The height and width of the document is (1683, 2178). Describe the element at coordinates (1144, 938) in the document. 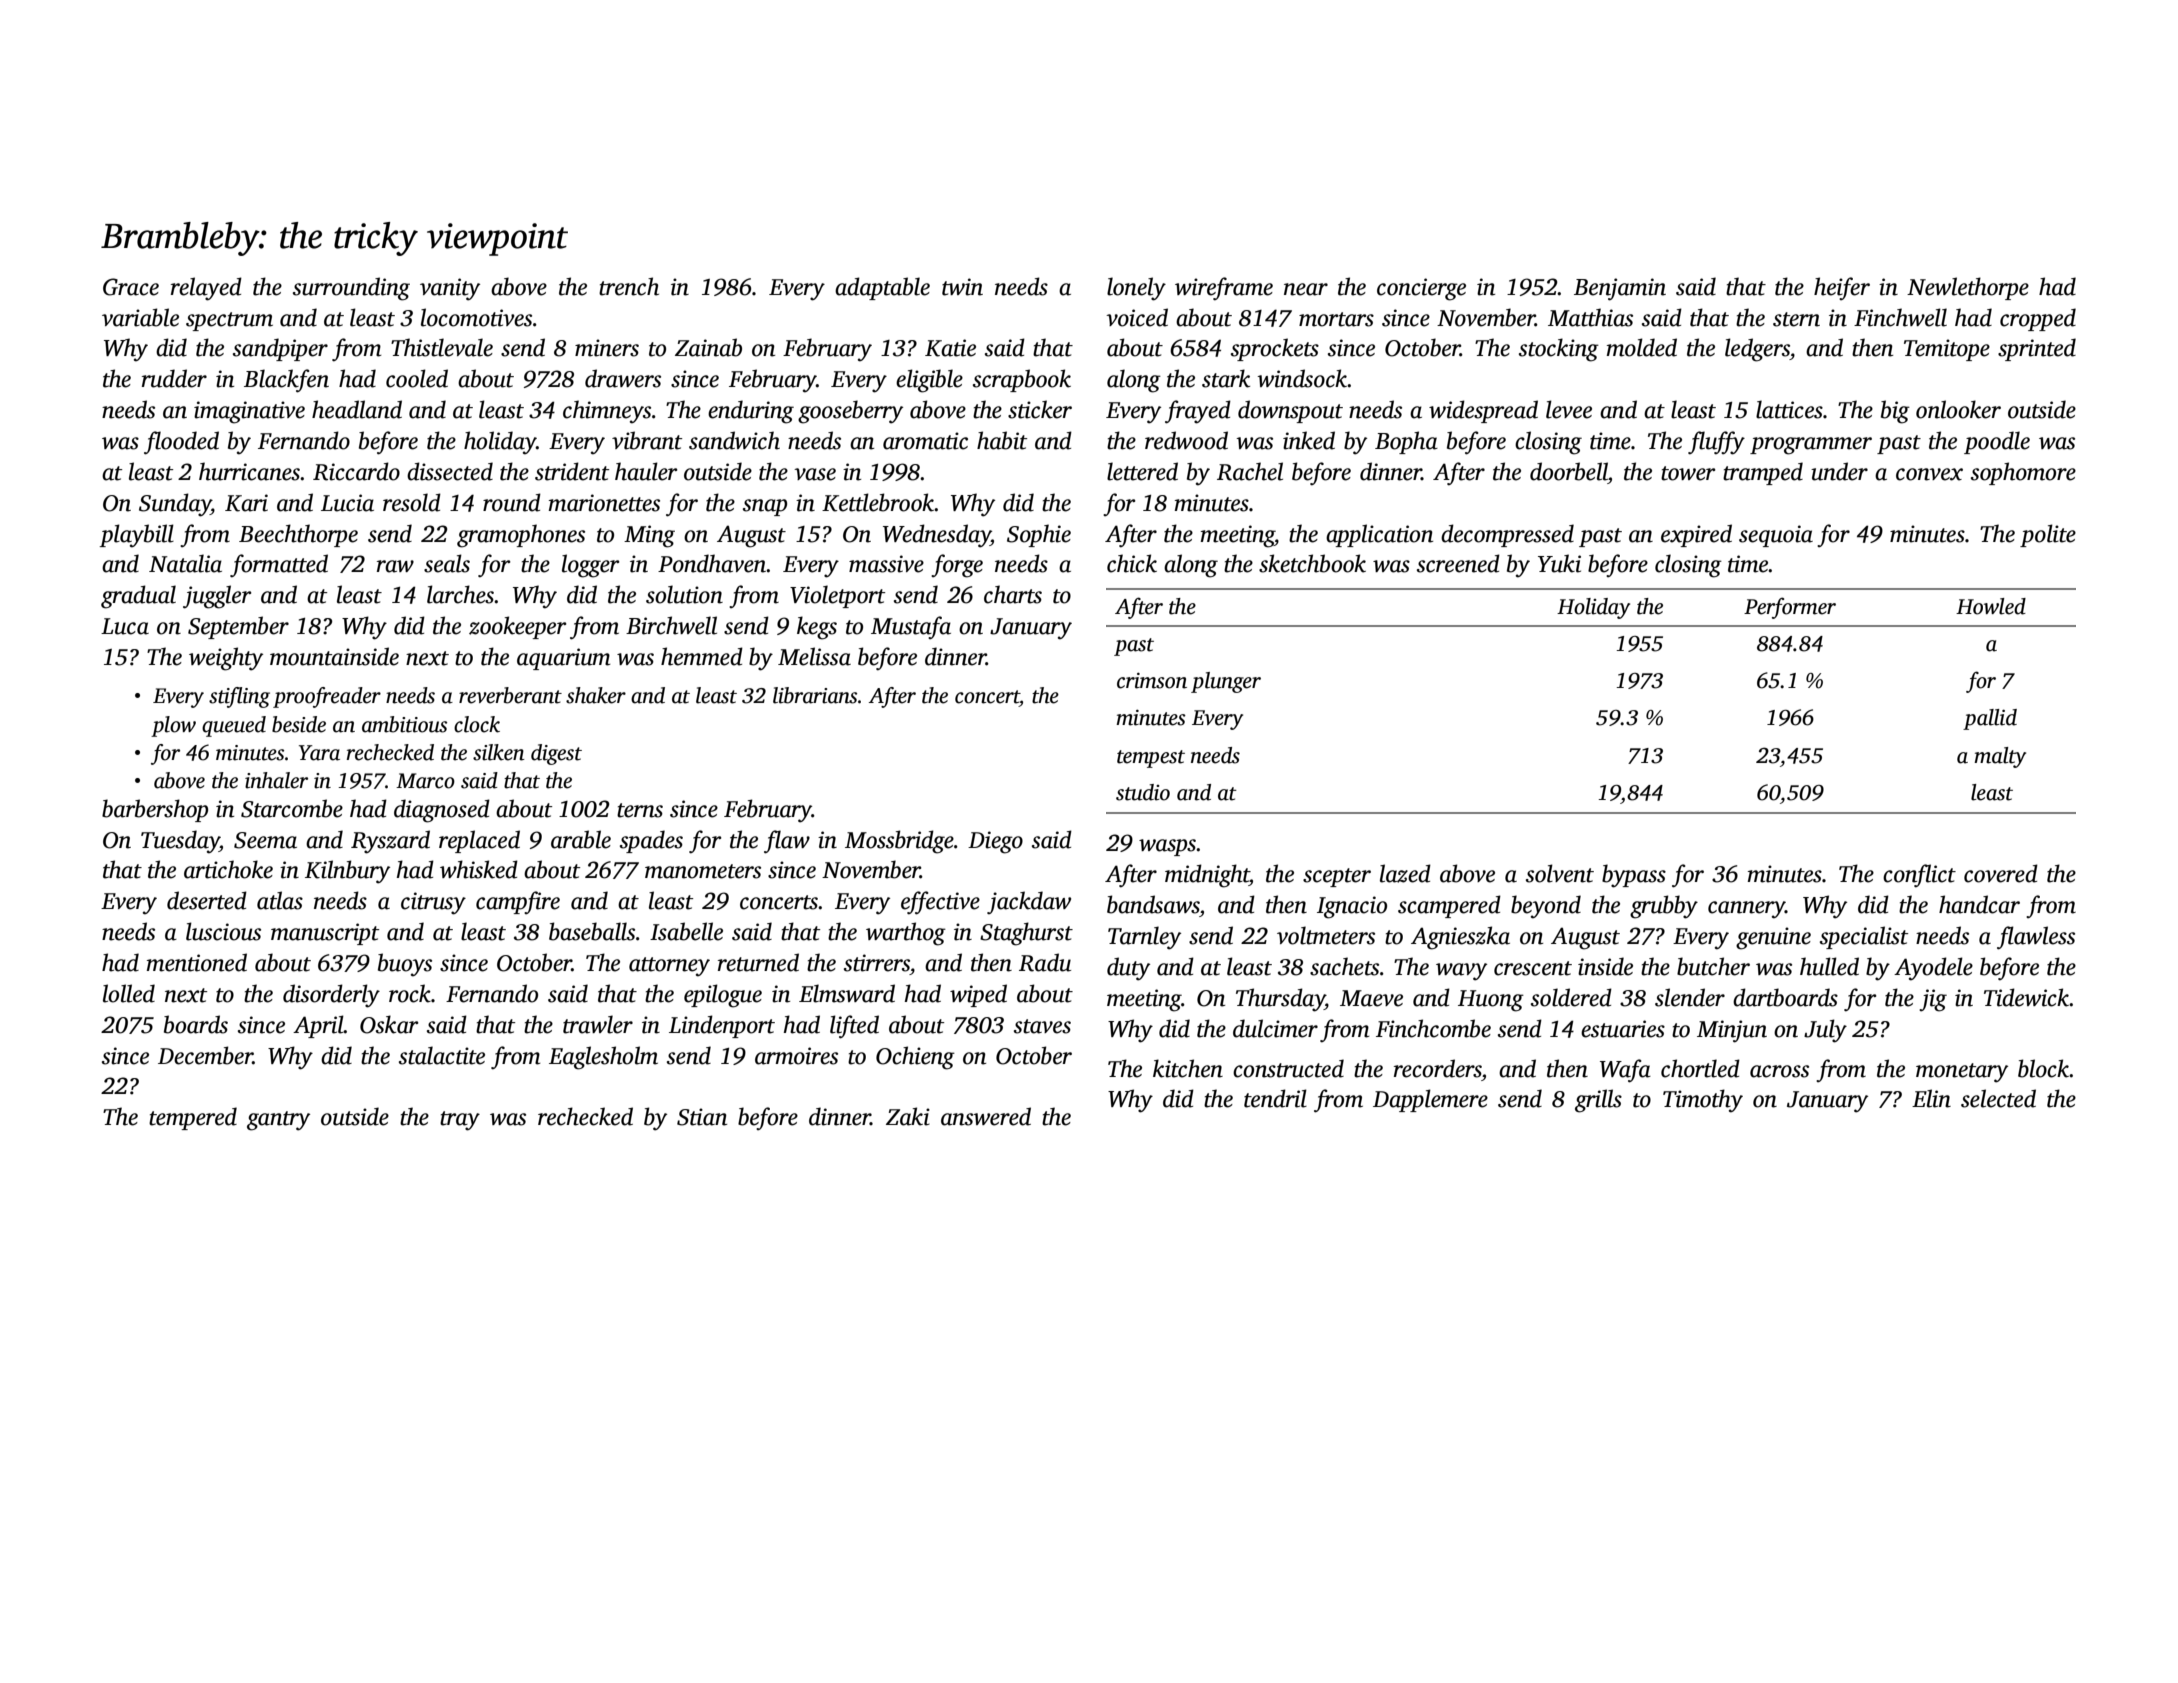

I see `Tarnley` at that location.
